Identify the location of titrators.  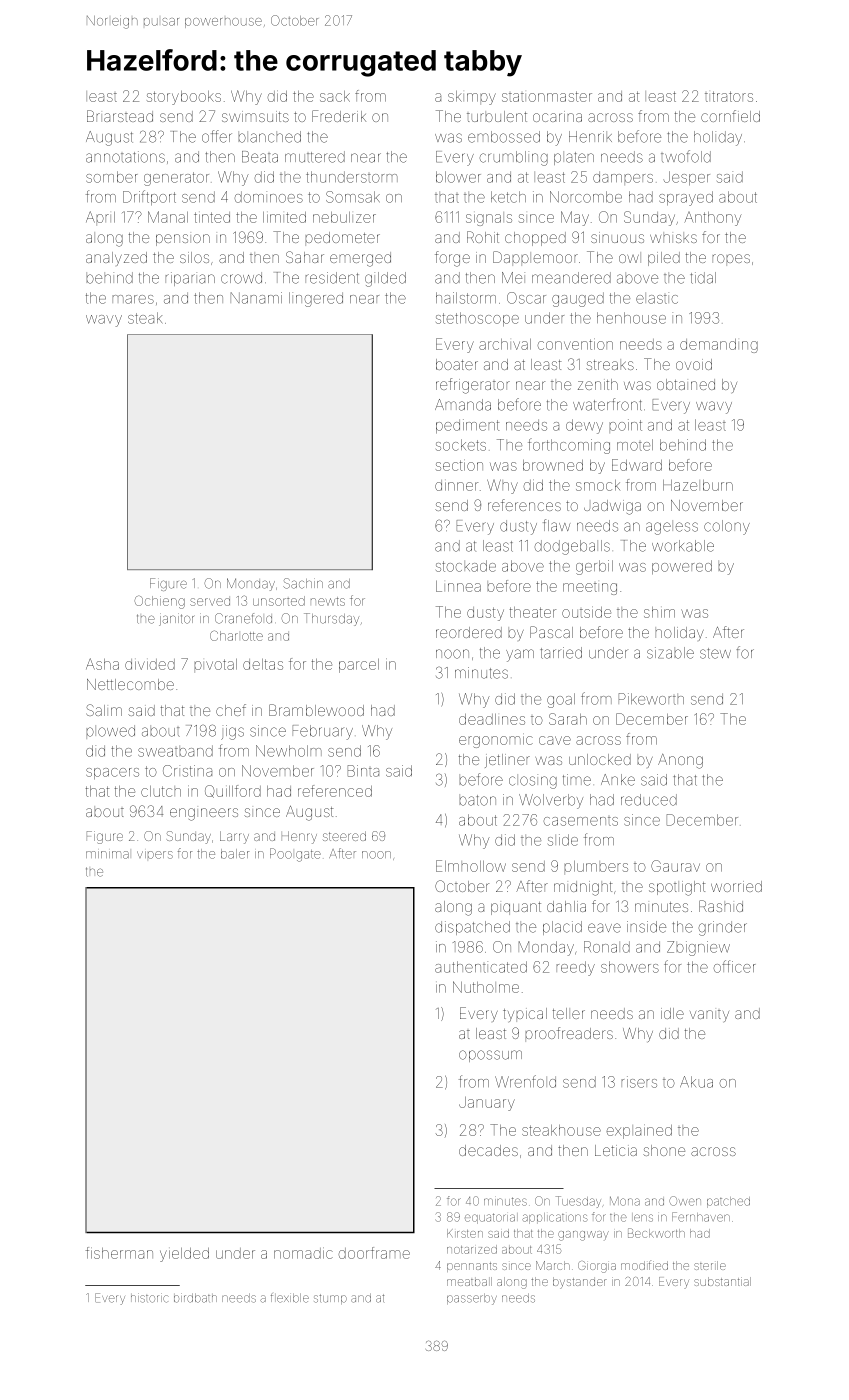
(729, 96).
